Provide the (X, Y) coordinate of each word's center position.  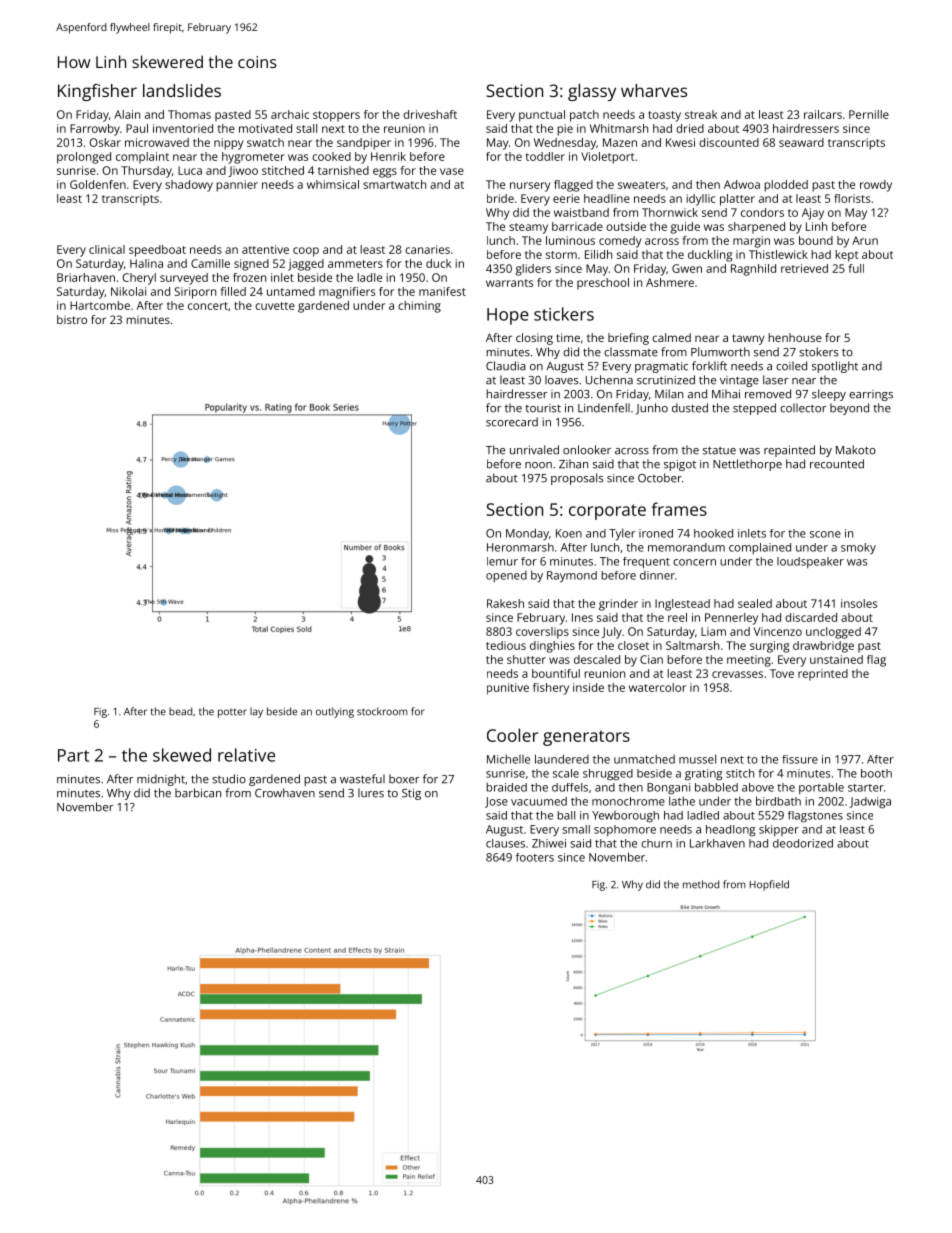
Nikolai (128, 291)
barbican (198, 793)
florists (852, 198)
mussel (697, 759)
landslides (182, 90)
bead (180, 711)
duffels (570, 787)
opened (506, 576)
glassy (592, 92)
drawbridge (823, 647)
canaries (427, 249)
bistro (72, 319)
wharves (654, 90)
